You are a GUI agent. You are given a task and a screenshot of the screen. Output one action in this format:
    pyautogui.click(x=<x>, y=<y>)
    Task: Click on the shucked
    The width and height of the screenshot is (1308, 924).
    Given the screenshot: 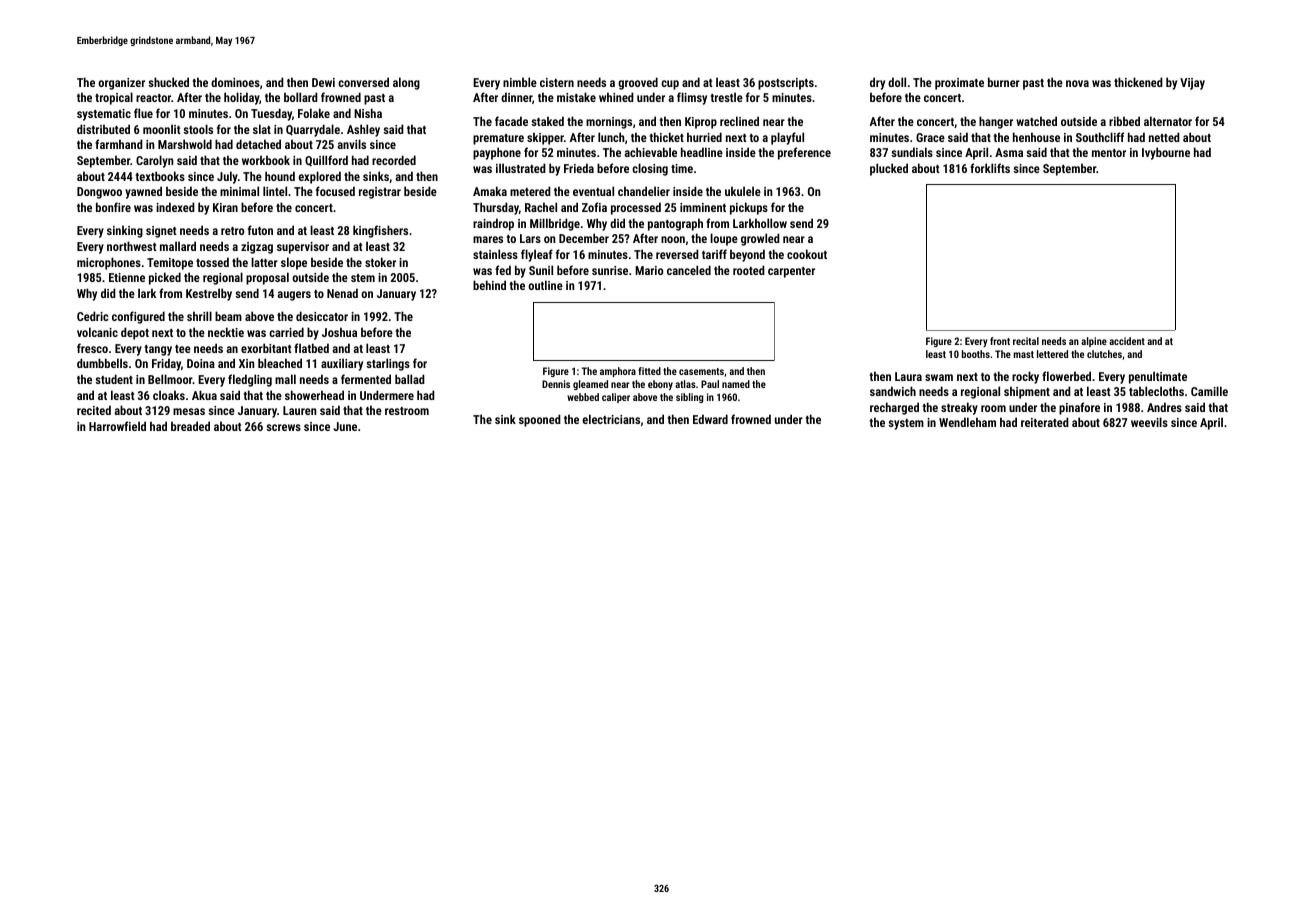 What is the action you would take?
    pyautogui.click(x=168, y=82)
